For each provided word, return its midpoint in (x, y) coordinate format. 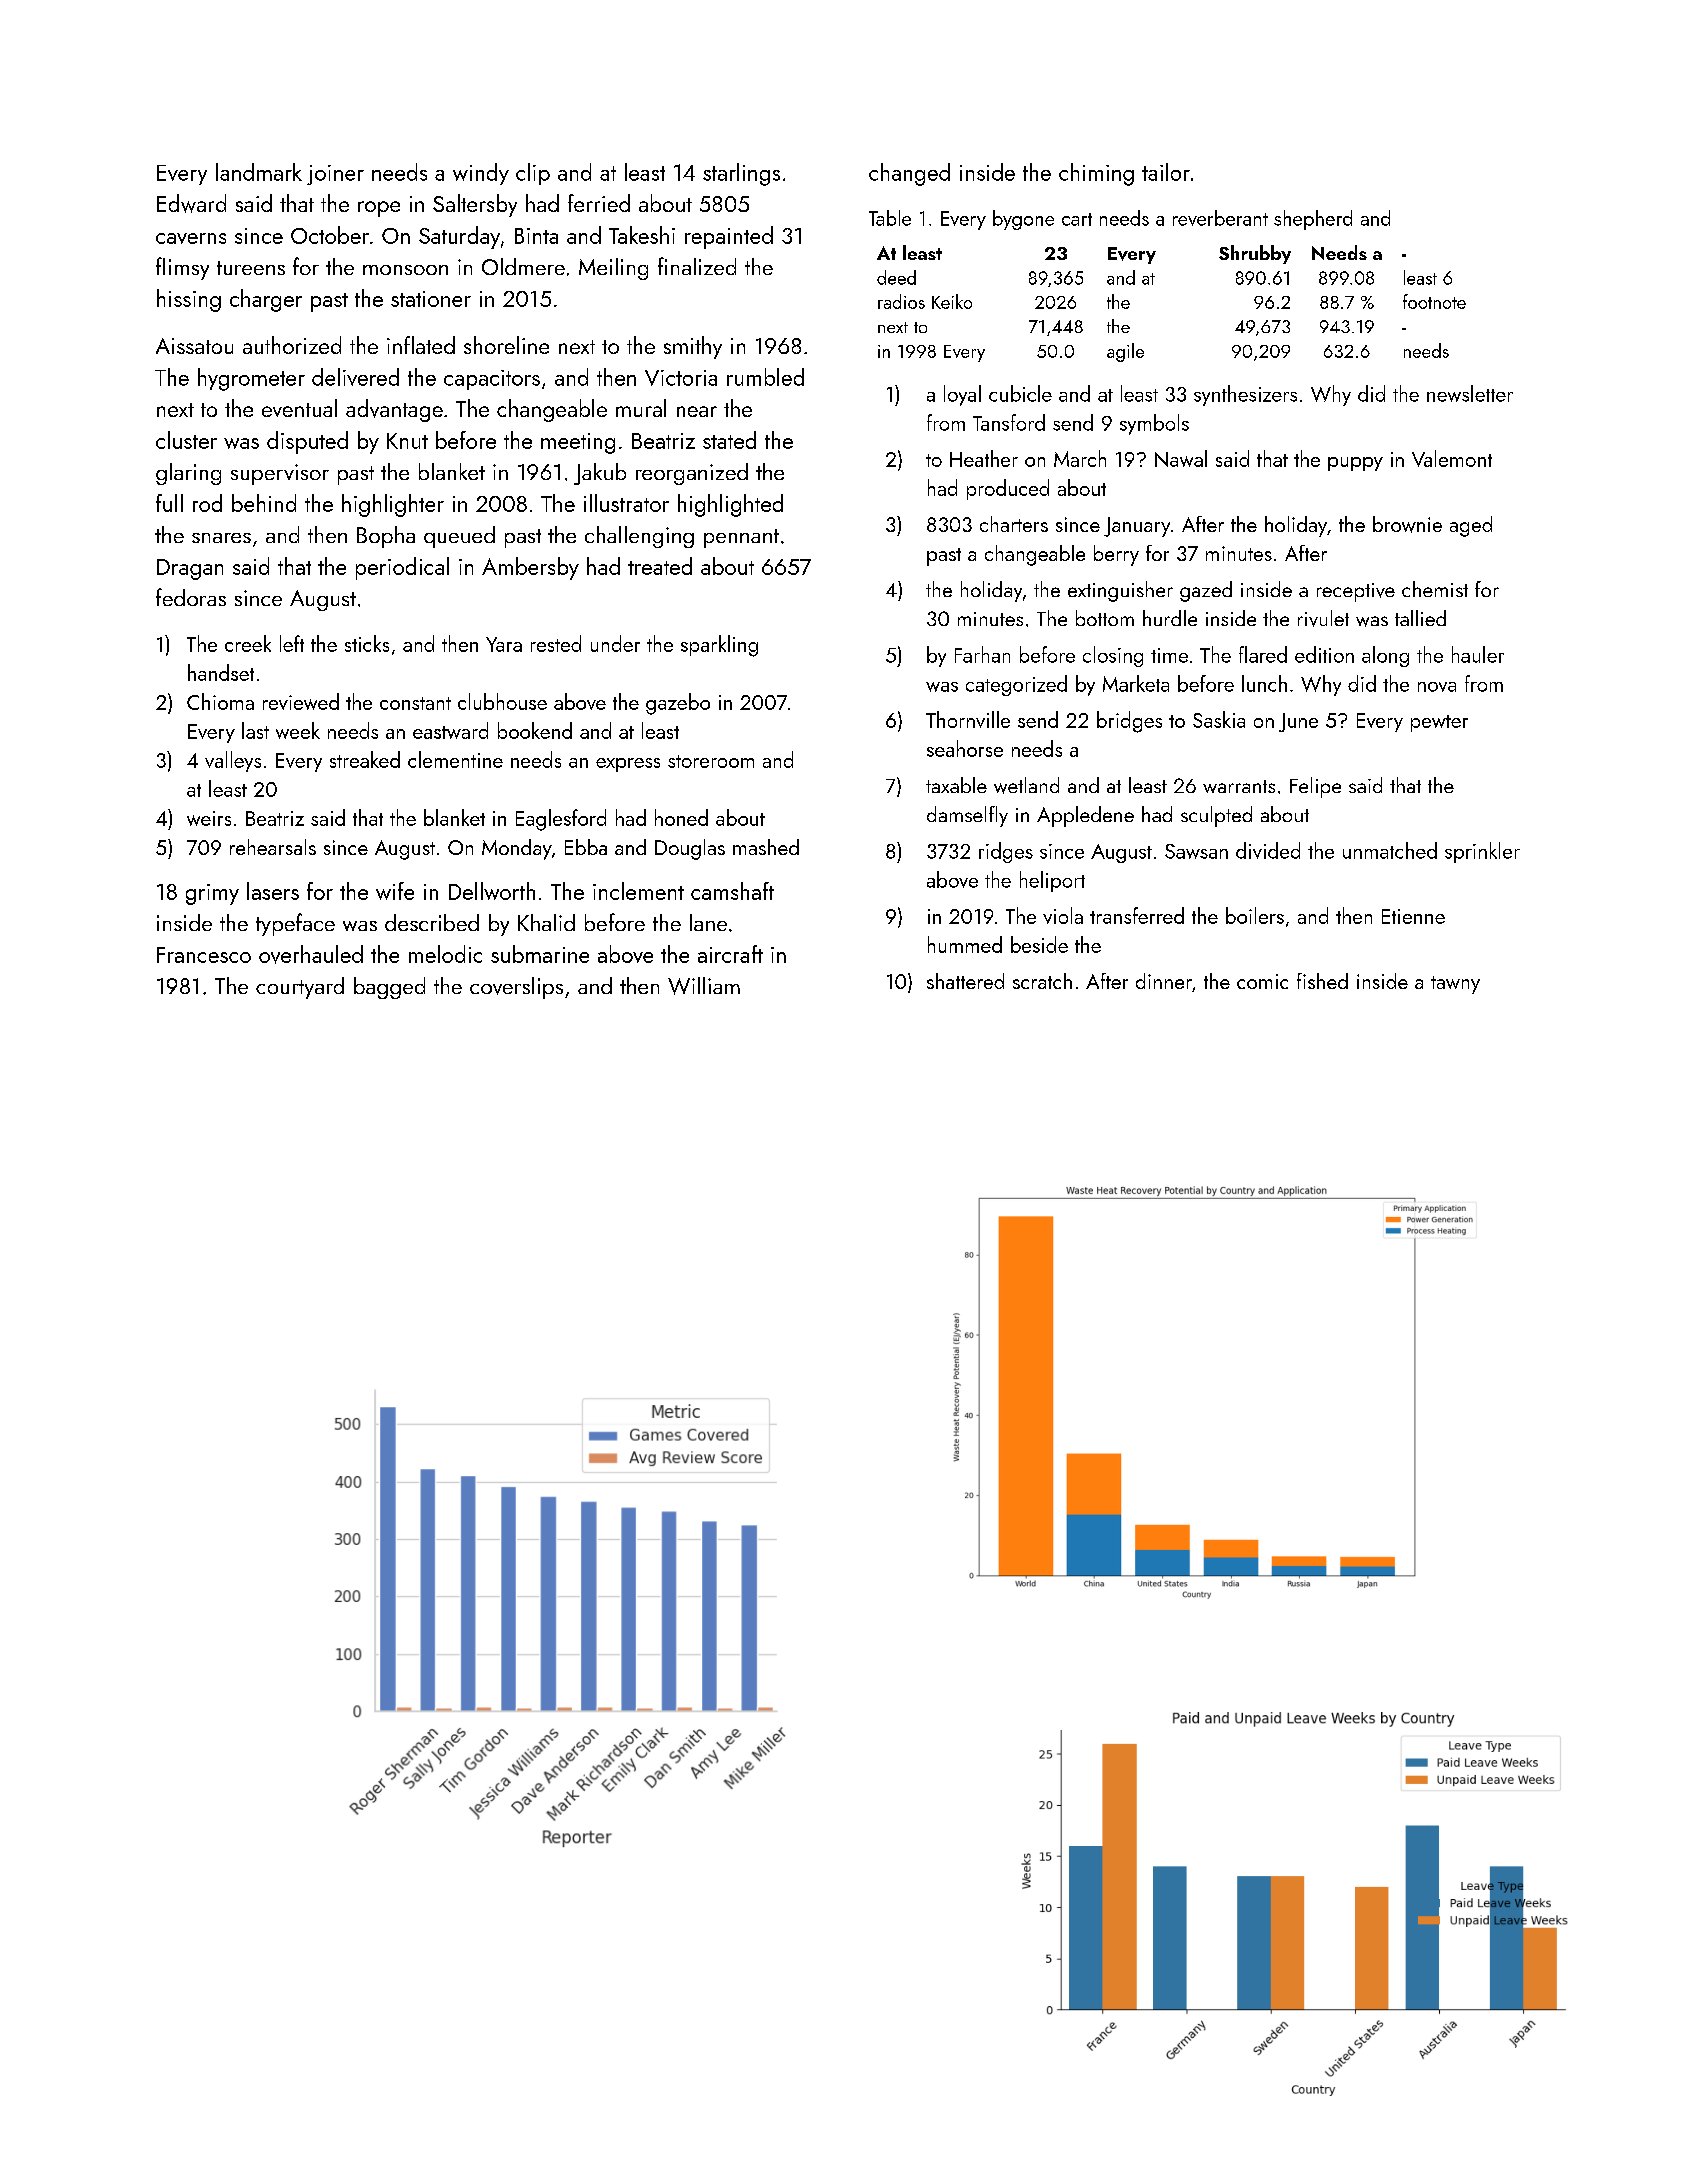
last (255, 730)
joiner (335, 175)
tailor (1166, 172)
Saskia (1219, 719)
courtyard (300, 988)
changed (909, 174)
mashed (766, 847)
